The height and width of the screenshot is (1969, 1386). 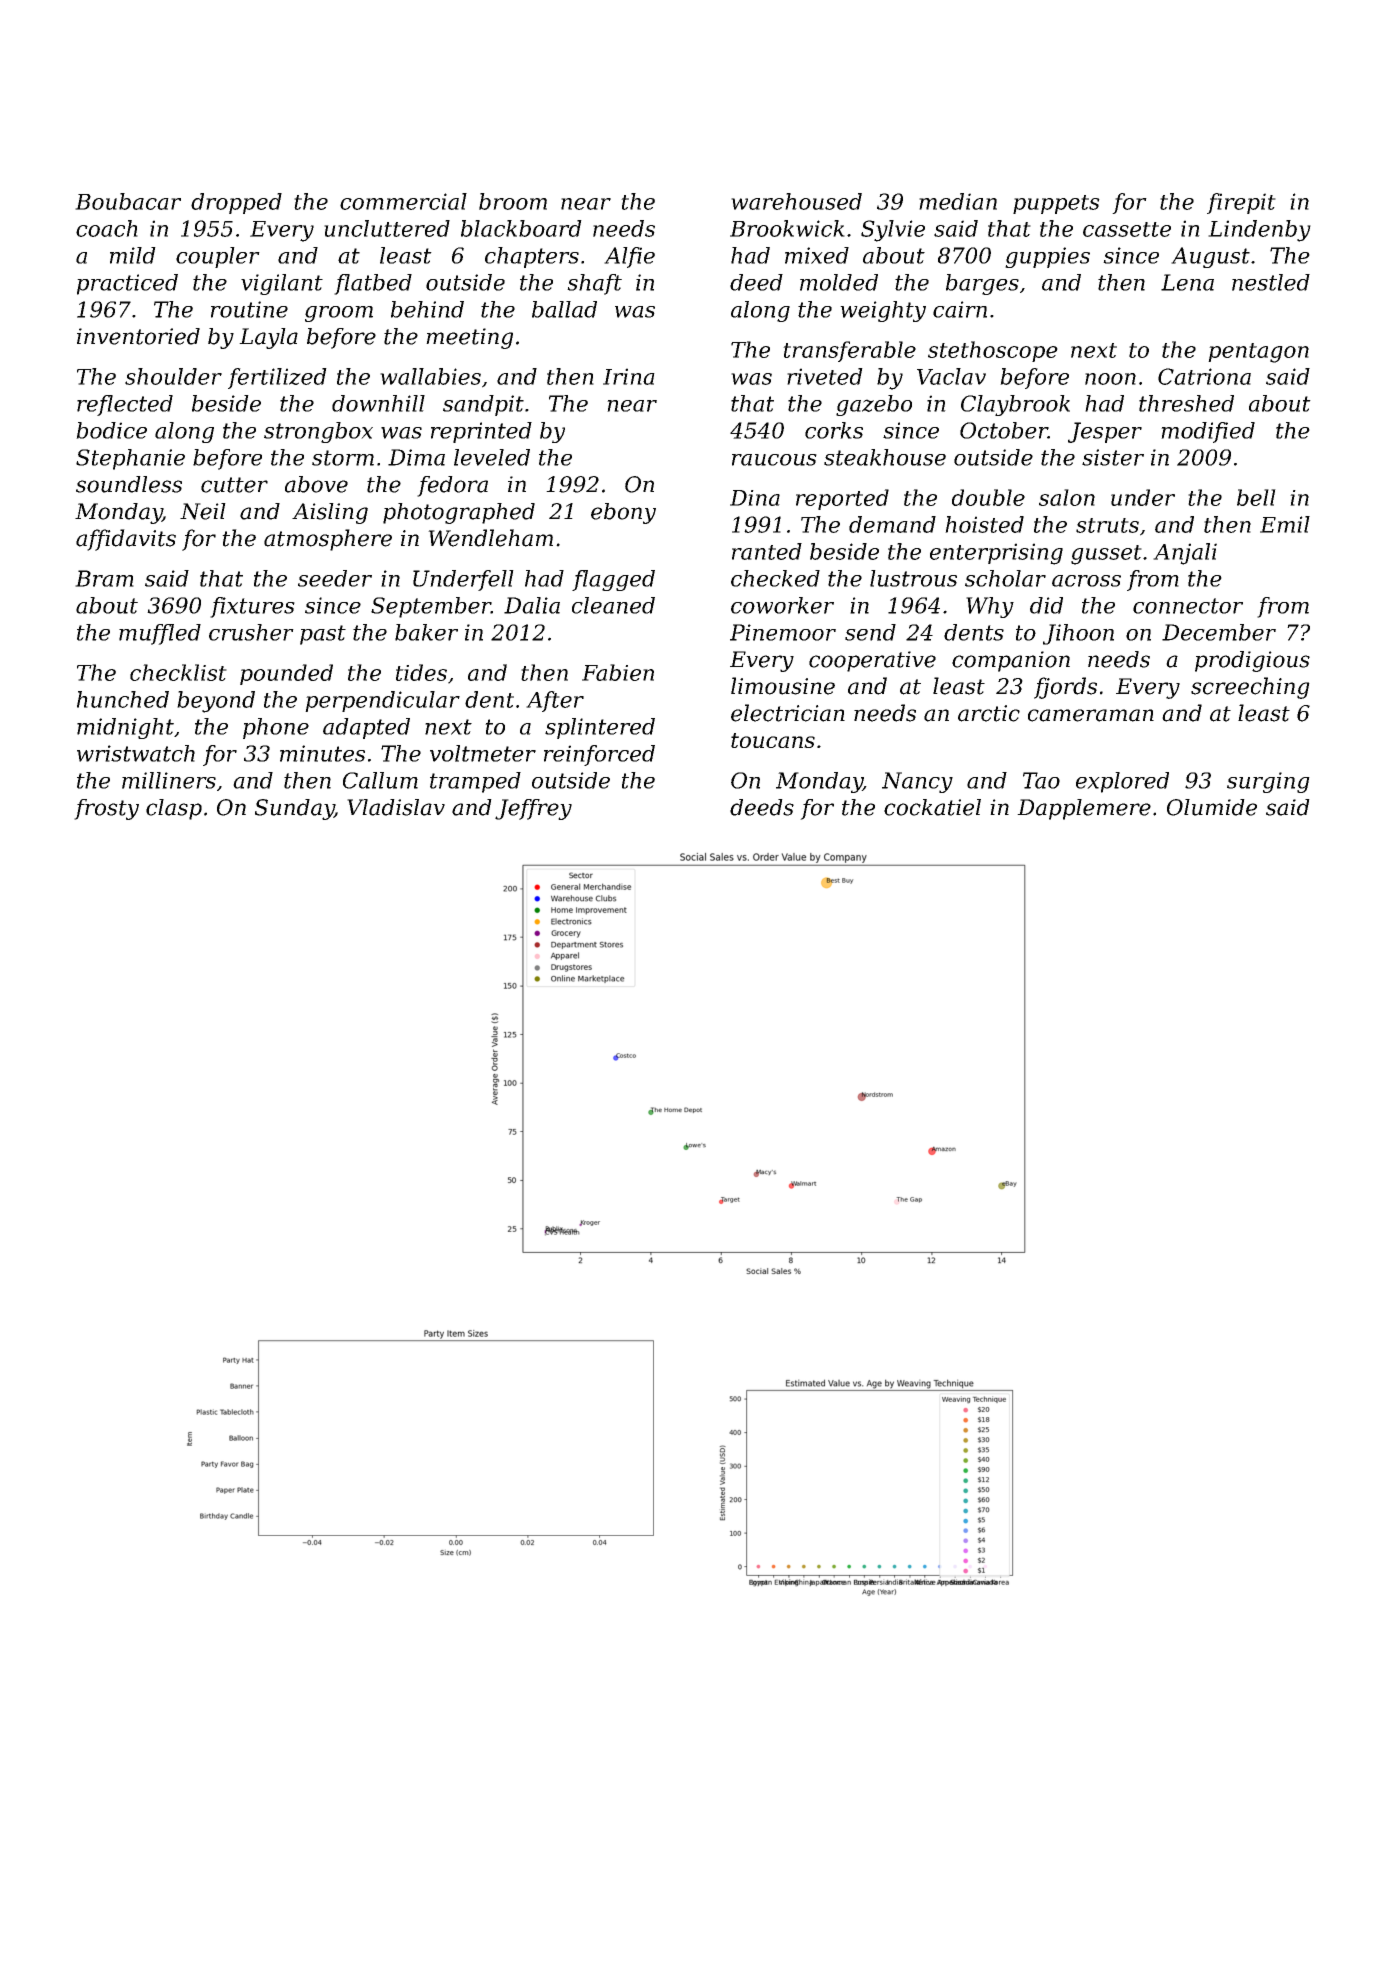 I want to click on After, so click(x=555, y=701).
